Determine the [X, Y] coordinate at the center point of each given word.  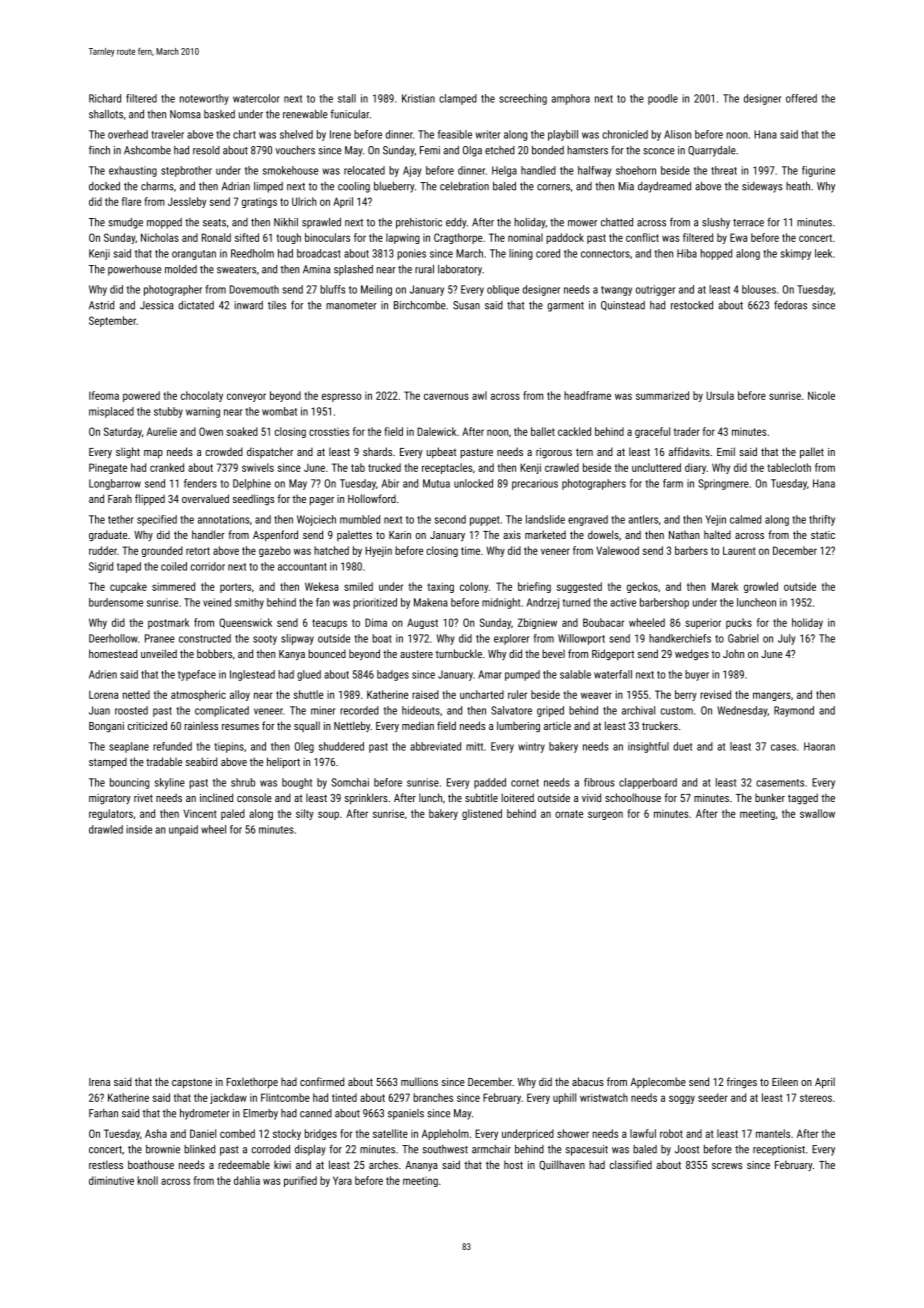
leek [823, 253]
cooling [354, 187]
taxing [440, 587]
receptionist [779, 1150]
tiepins [229, 747]
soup [328, 815]
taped [129, 567]
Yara [342, 1180]
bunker [770, 797]
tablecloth [789, 467]
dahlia [247, 1180]
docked [104, 186]
